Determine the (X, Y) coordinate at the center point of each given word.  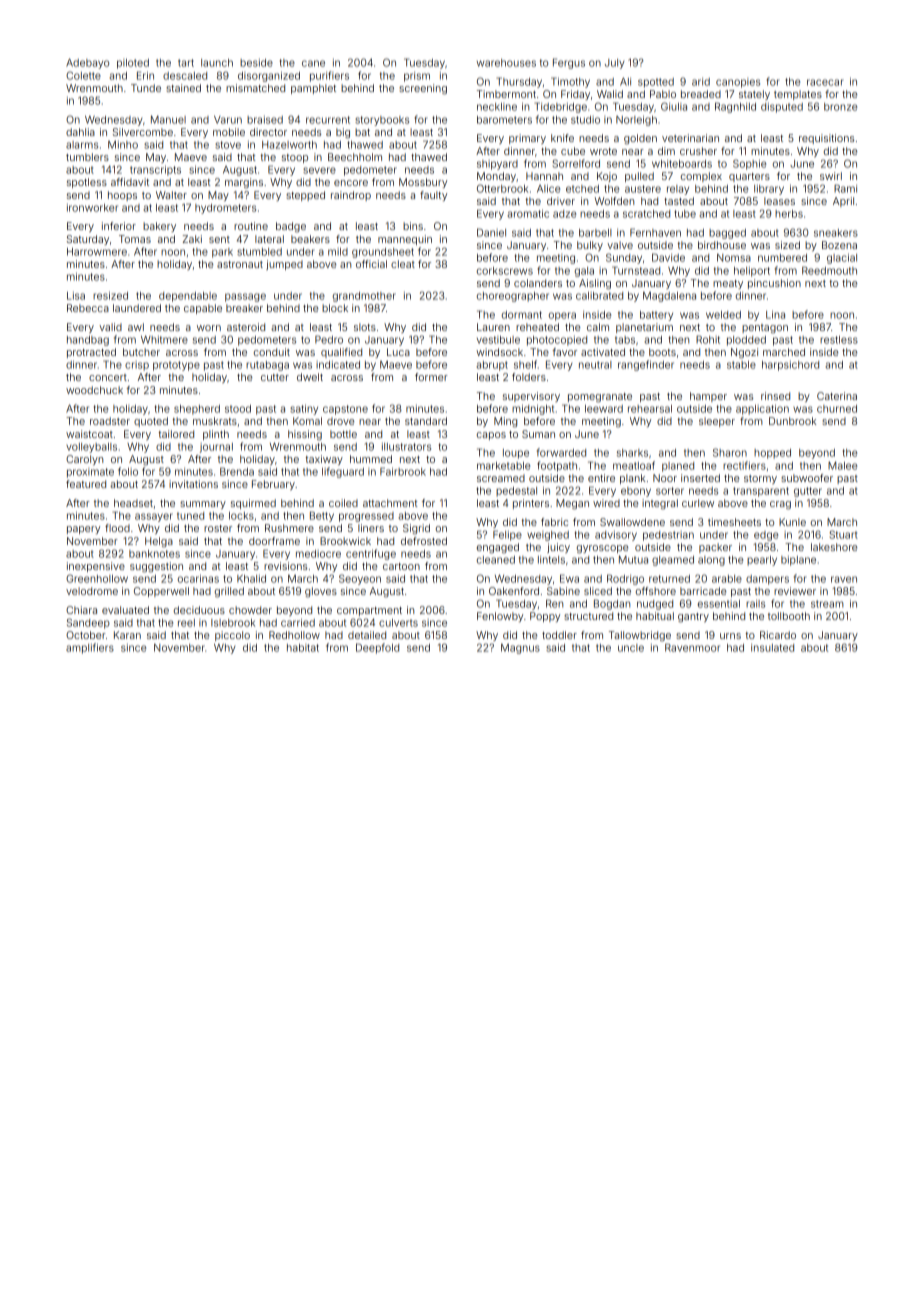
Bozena (839, 245)
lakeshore (834, 547)
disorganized (269, 76)
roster (218, 528)
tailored (176, 434)
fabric (554, 522)
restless (839, 340)
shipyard (497, 165)
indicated (338, 365)
